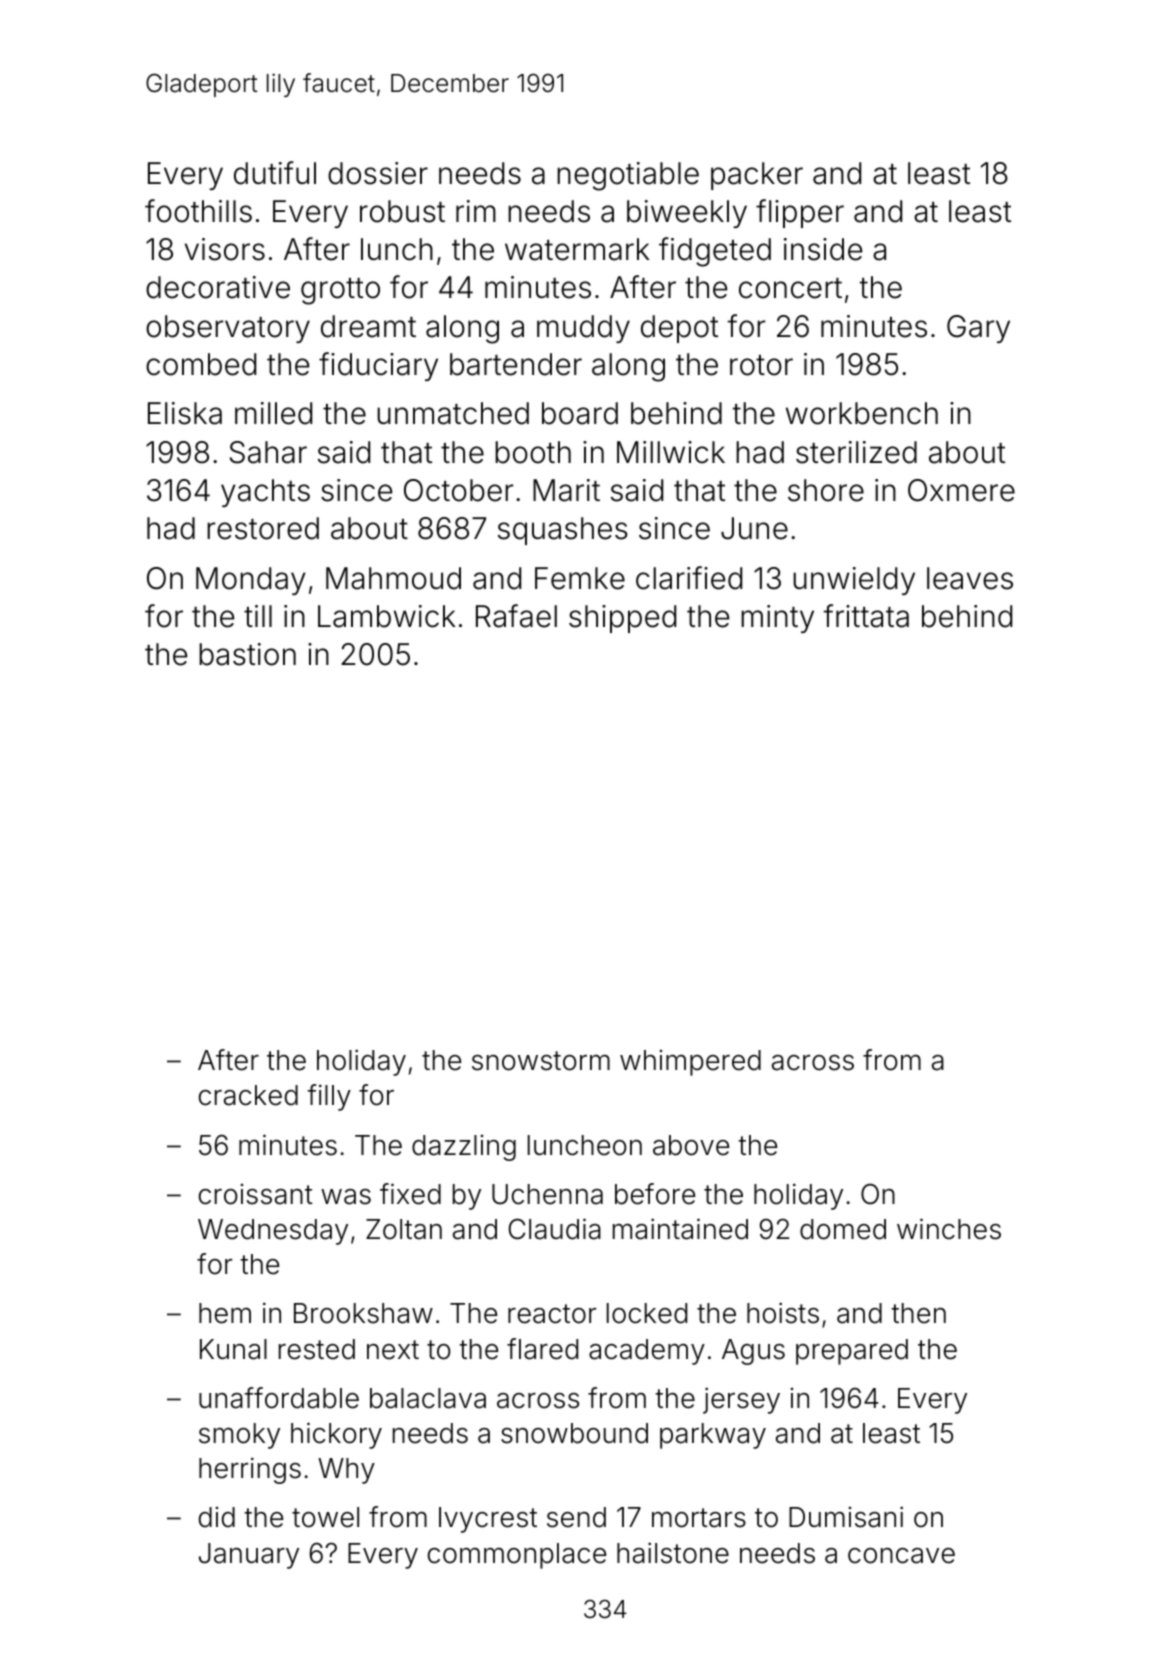 This screenshot has width=1165, height=1654. What do you see at coordinates (256, 1194) in the screenshot?
I see `croissant` at bounding box center [256, 1194].
